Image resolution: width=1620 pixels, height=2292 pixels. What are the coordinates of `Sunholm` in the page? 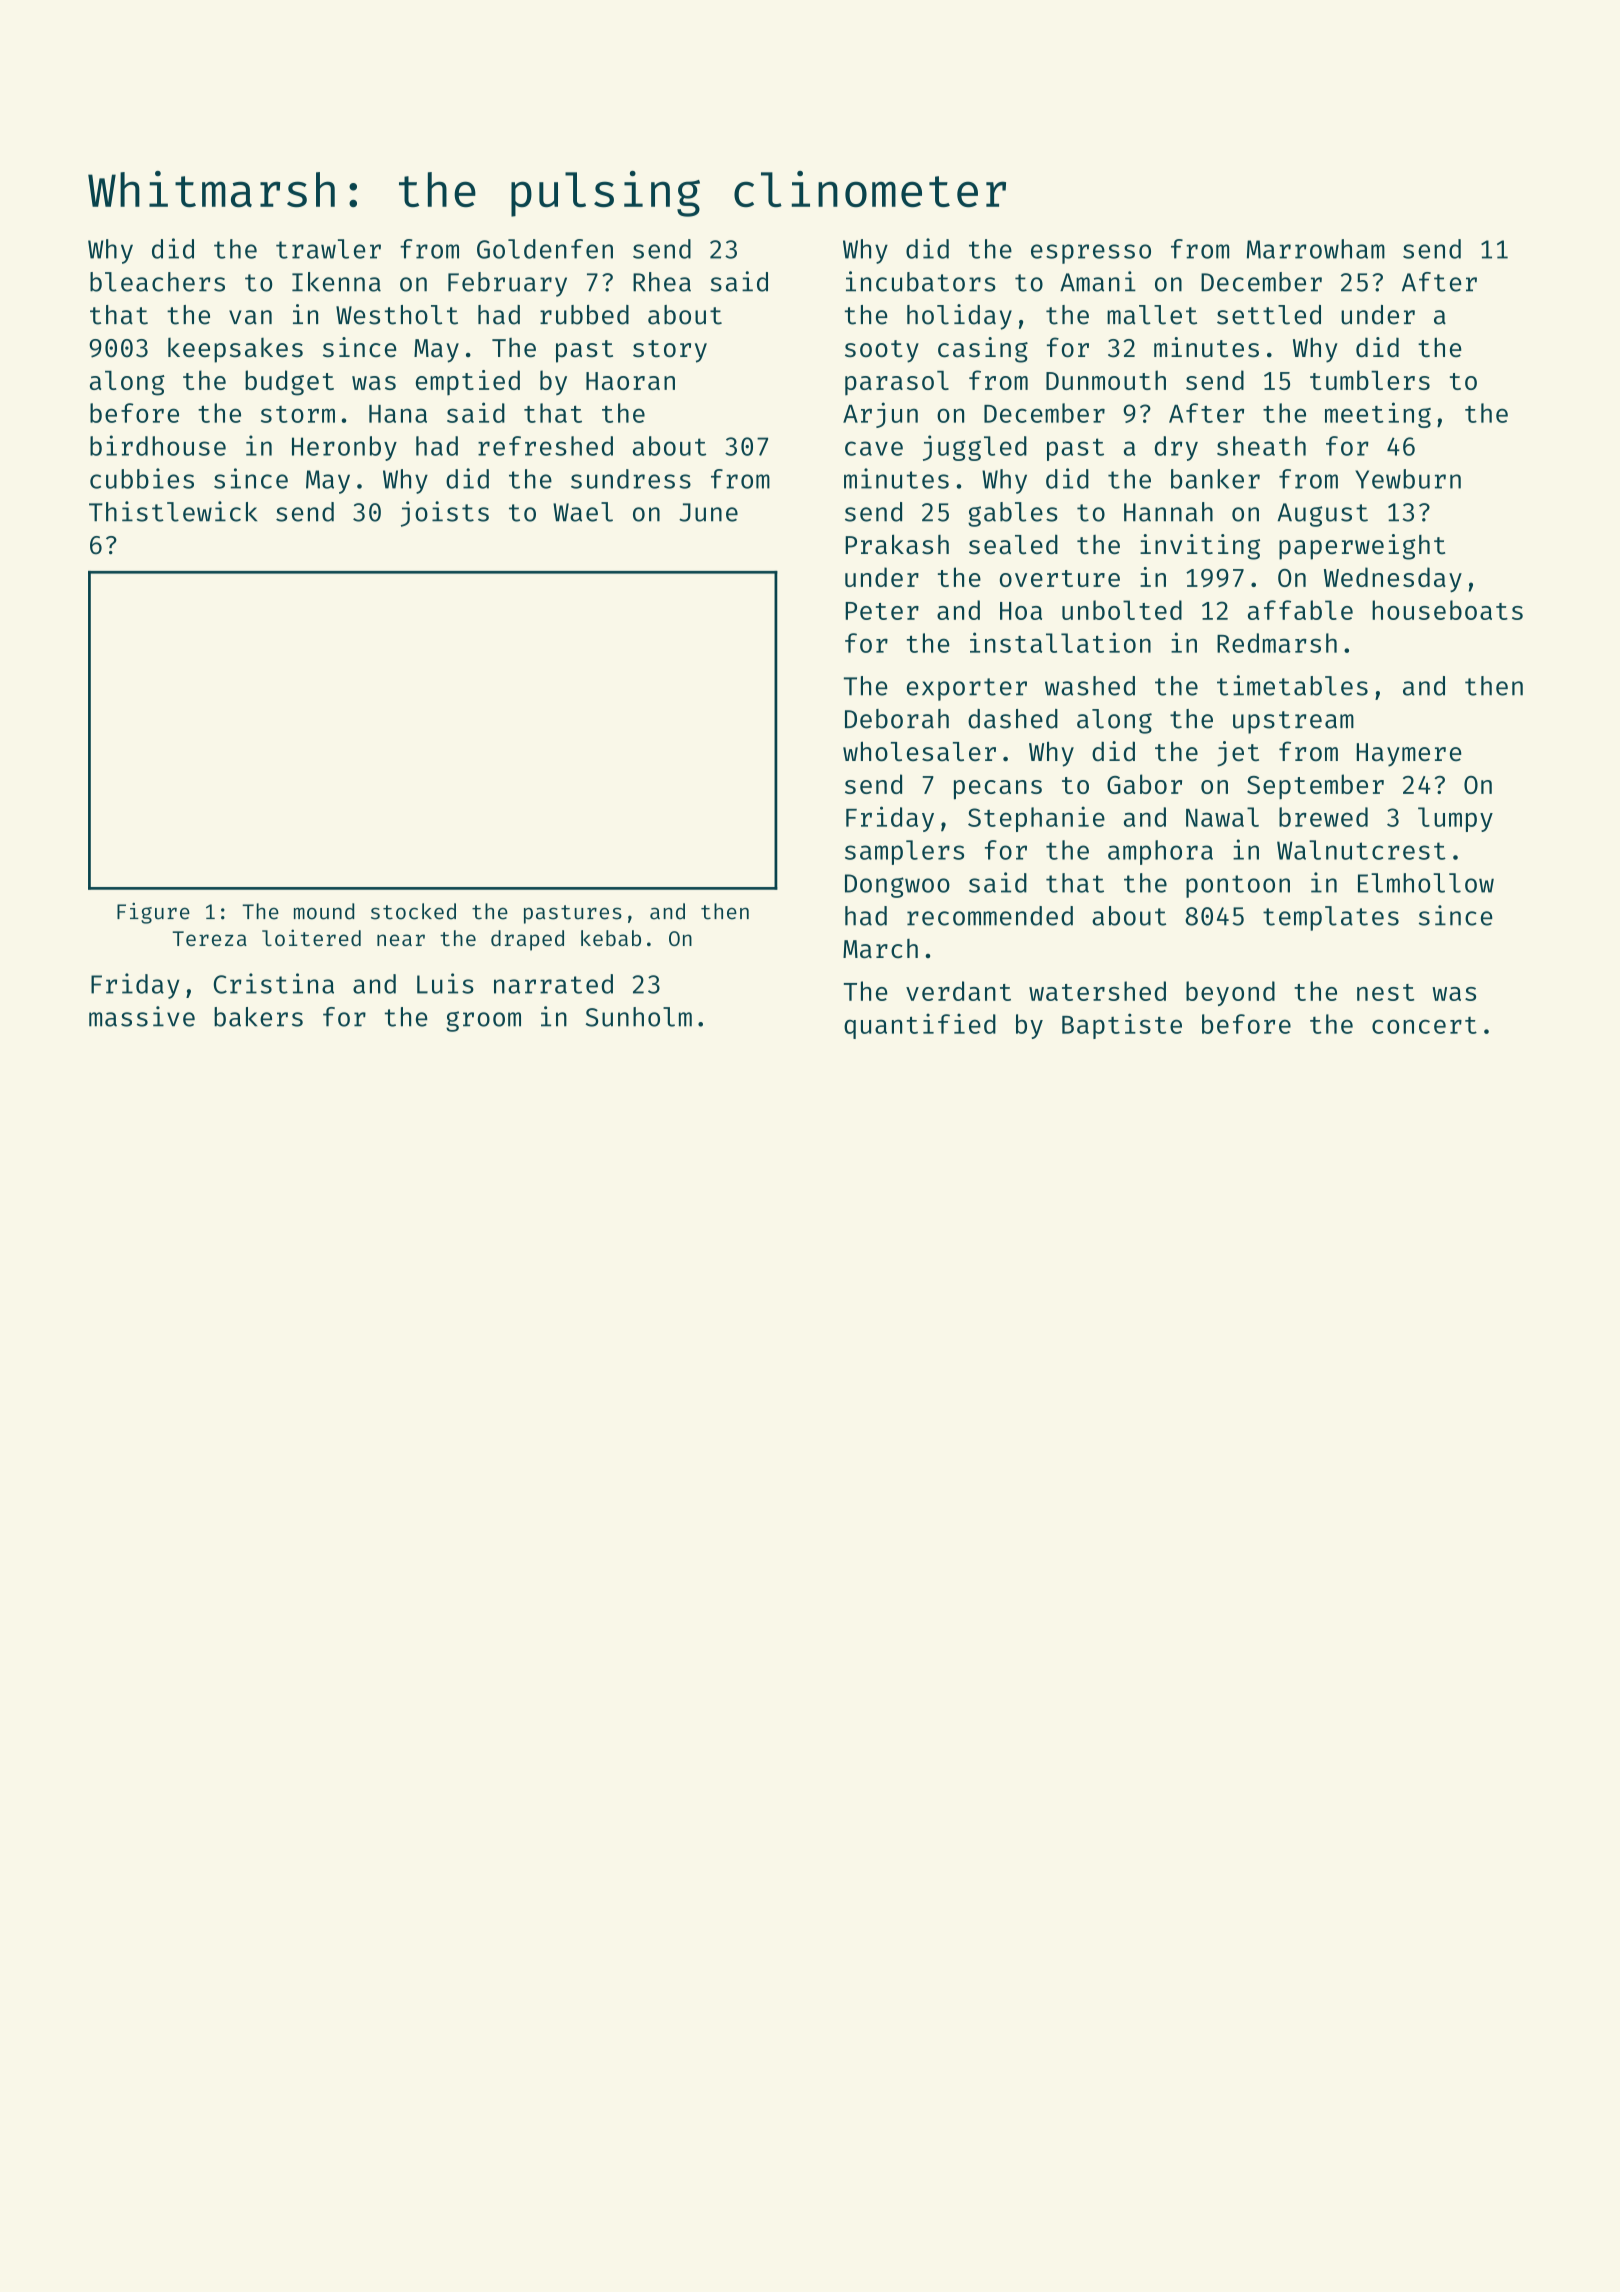 It's located at (639, 1017).
